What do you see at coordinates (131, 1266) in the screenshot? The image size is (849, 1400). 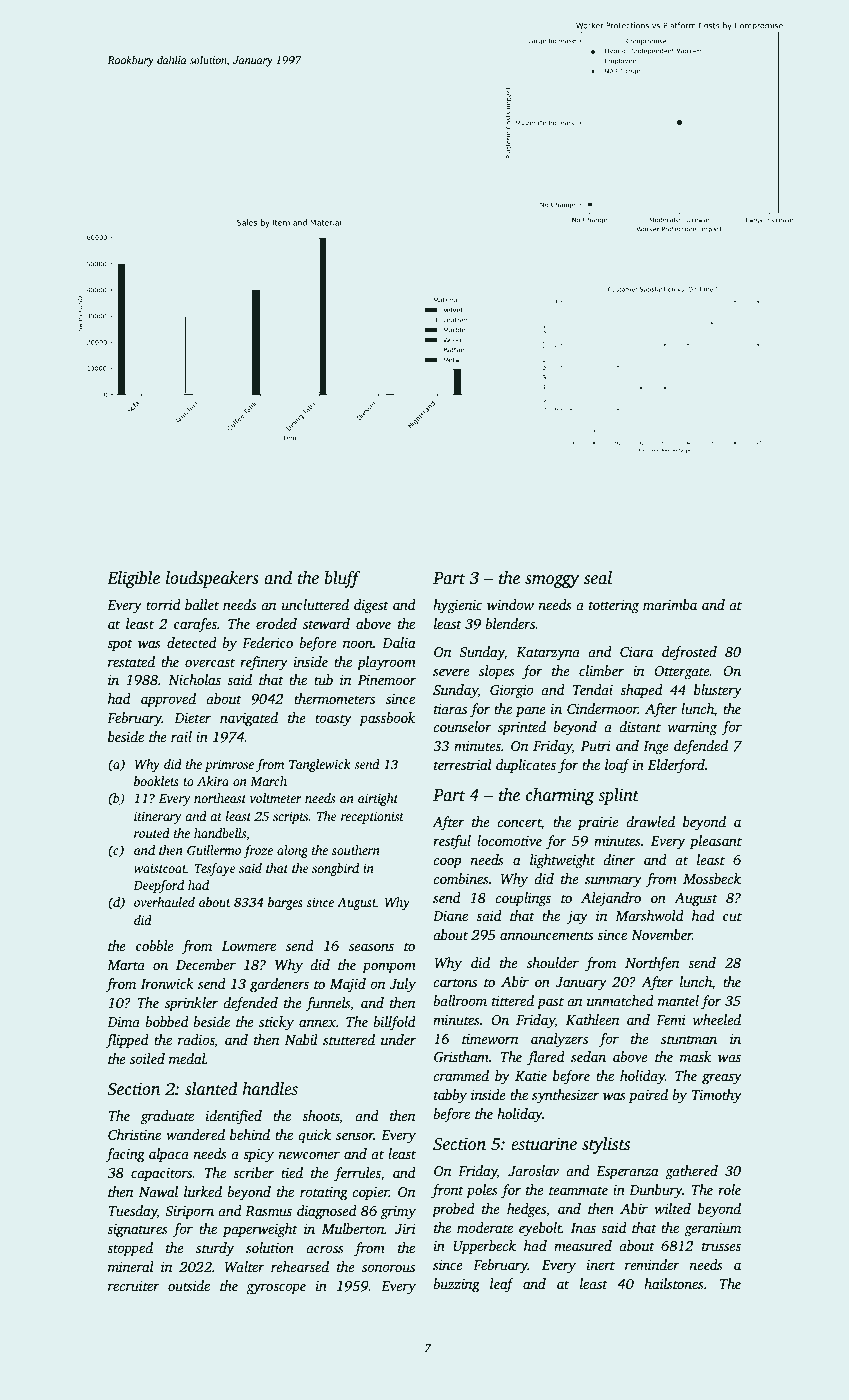 I see `mineral` at bounding box center [131, 1266].
